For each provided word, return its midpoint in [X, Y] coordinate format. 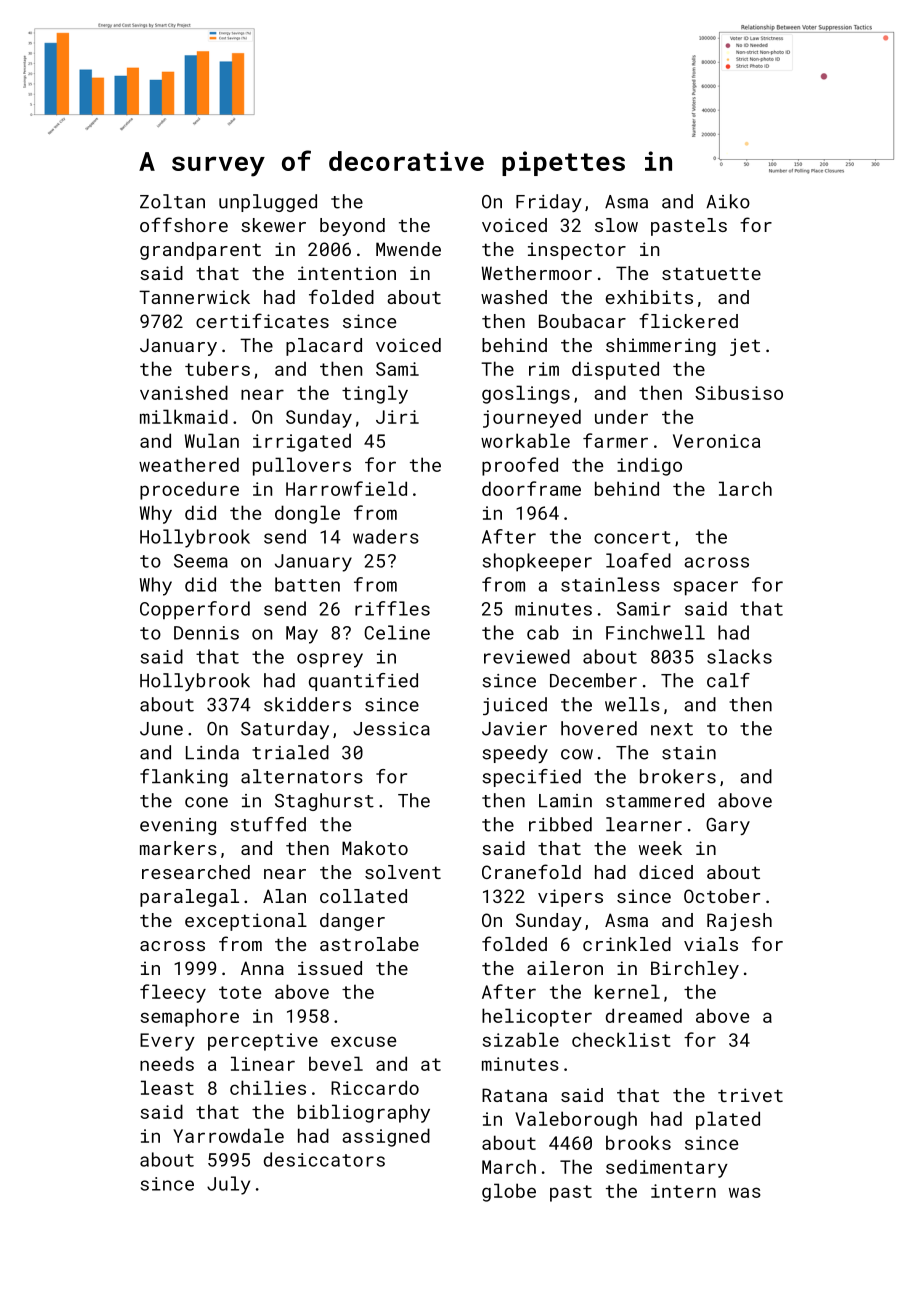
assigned [386, 1137]
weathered [189, 464]
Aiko [728, 201]
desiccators [324, 1159]
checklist [621, 1039]
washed [514, 297]
